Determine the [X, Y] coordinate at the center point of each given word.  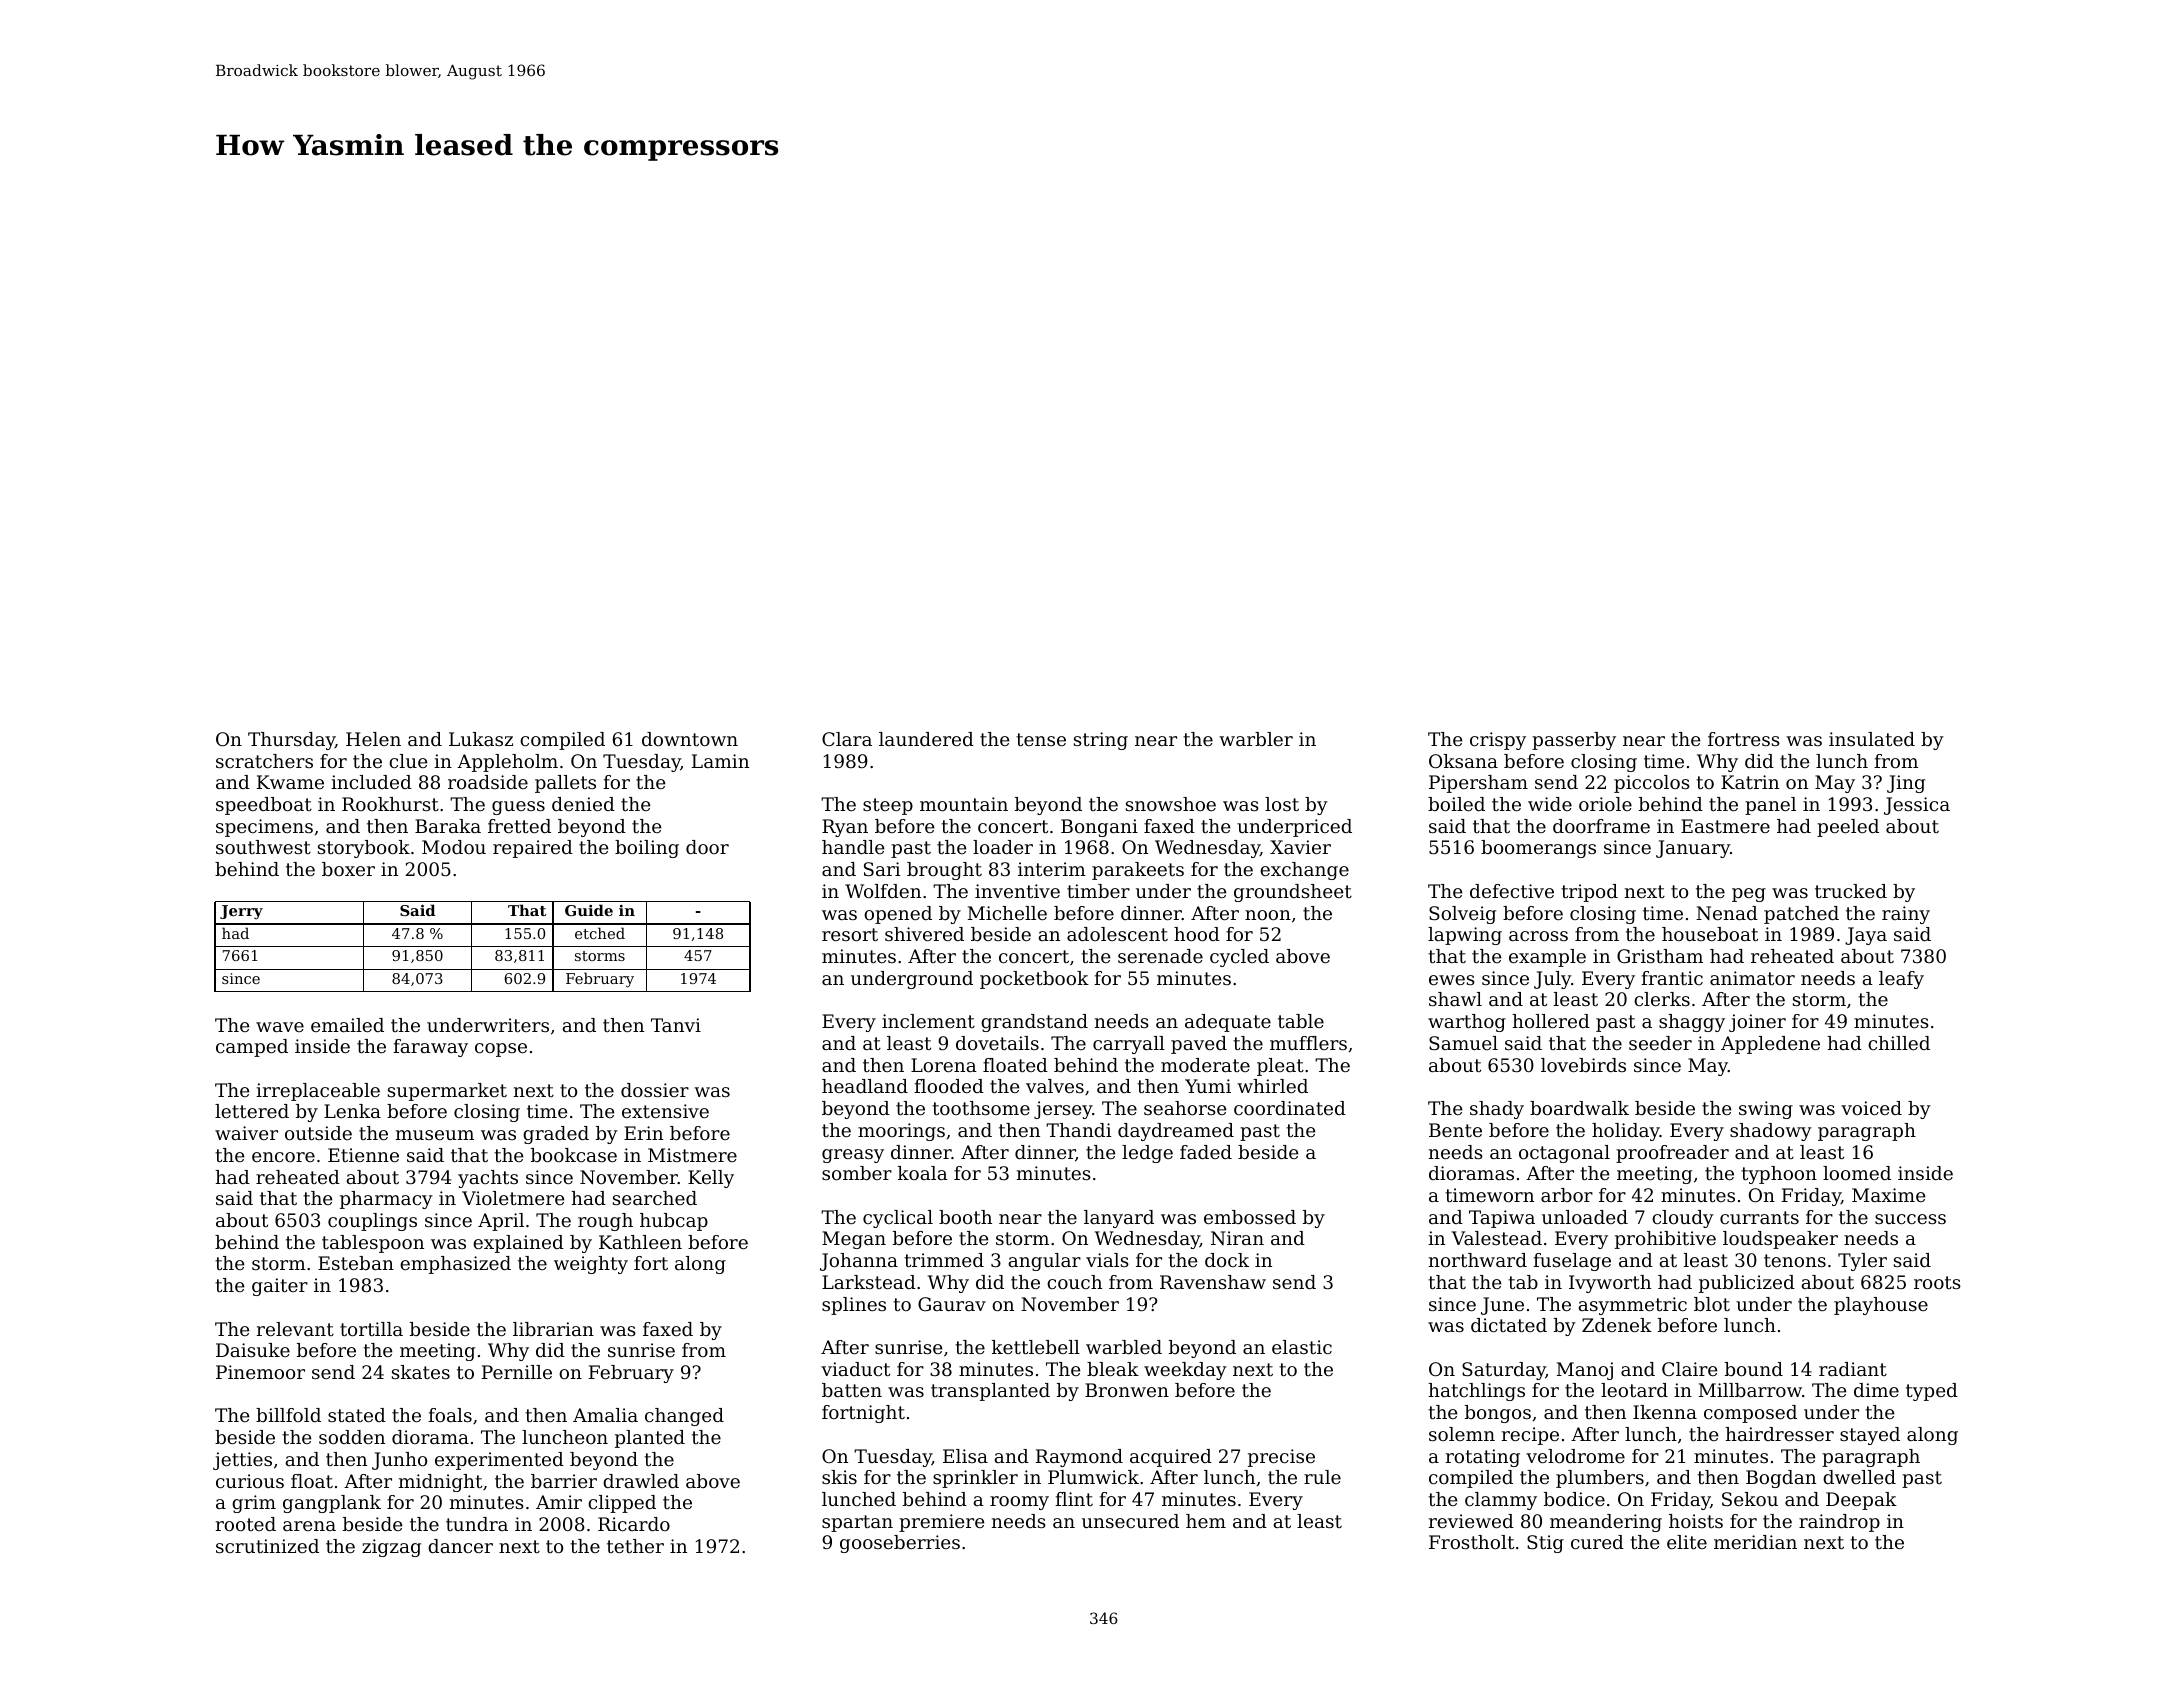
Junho [399, 1461]
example [1547, 958]
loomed [1857, 1173]
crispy [1498, 741]
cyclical [898, 1219]
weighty [591, 1265]
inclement [928, 1021]
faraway [430, 1048]
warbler [1256, 739]
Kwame [290, 782]
